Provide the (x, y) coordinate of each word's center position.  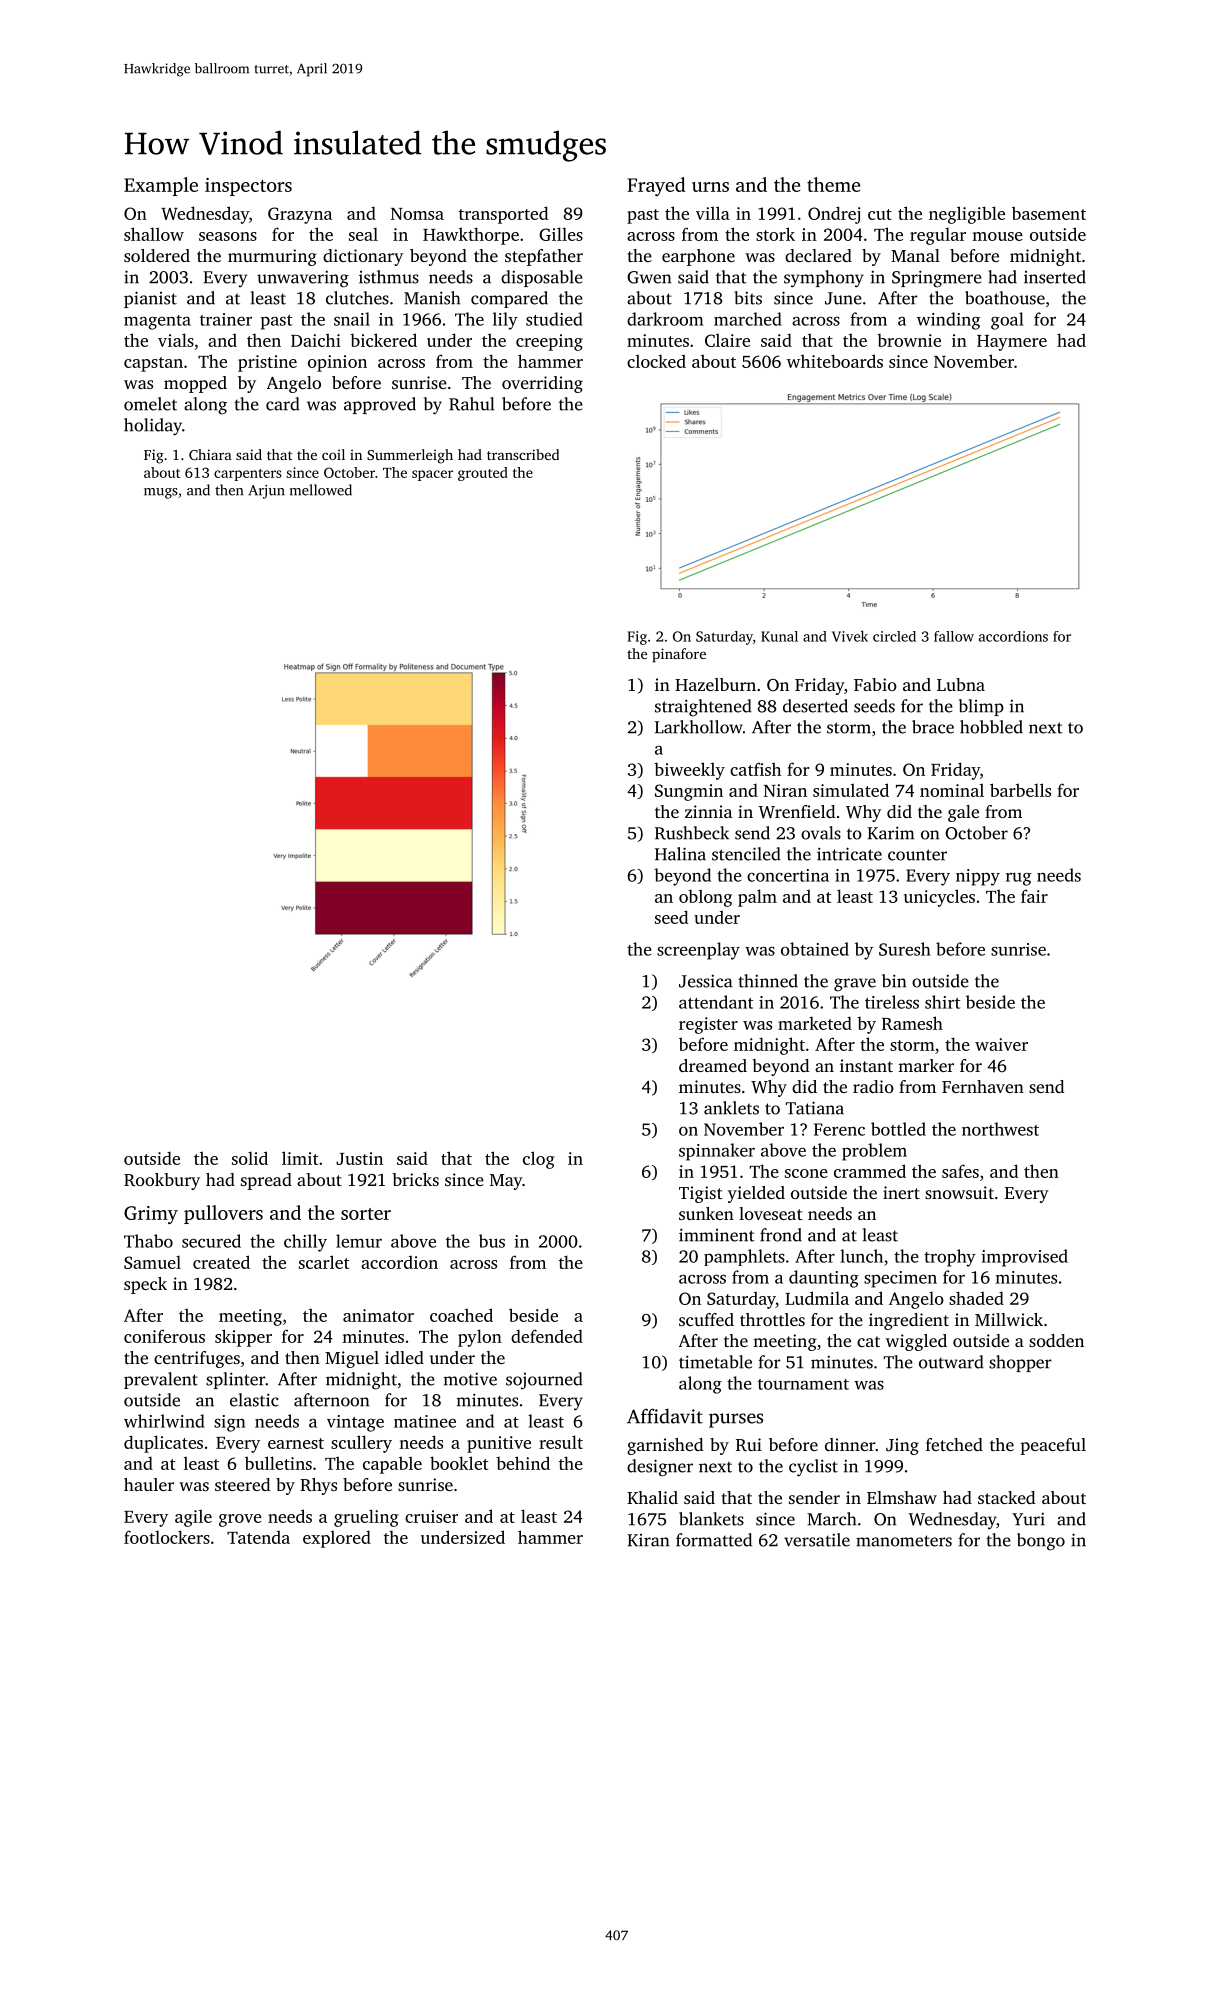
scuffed (706, 1319)
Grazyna (300, 215)
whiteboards (835, 361)
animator (378, 1315)
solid (250, 1158)
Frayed (656, 186)
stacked (1006, 1497)
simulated (851, 790)
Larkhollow (699, 727)
